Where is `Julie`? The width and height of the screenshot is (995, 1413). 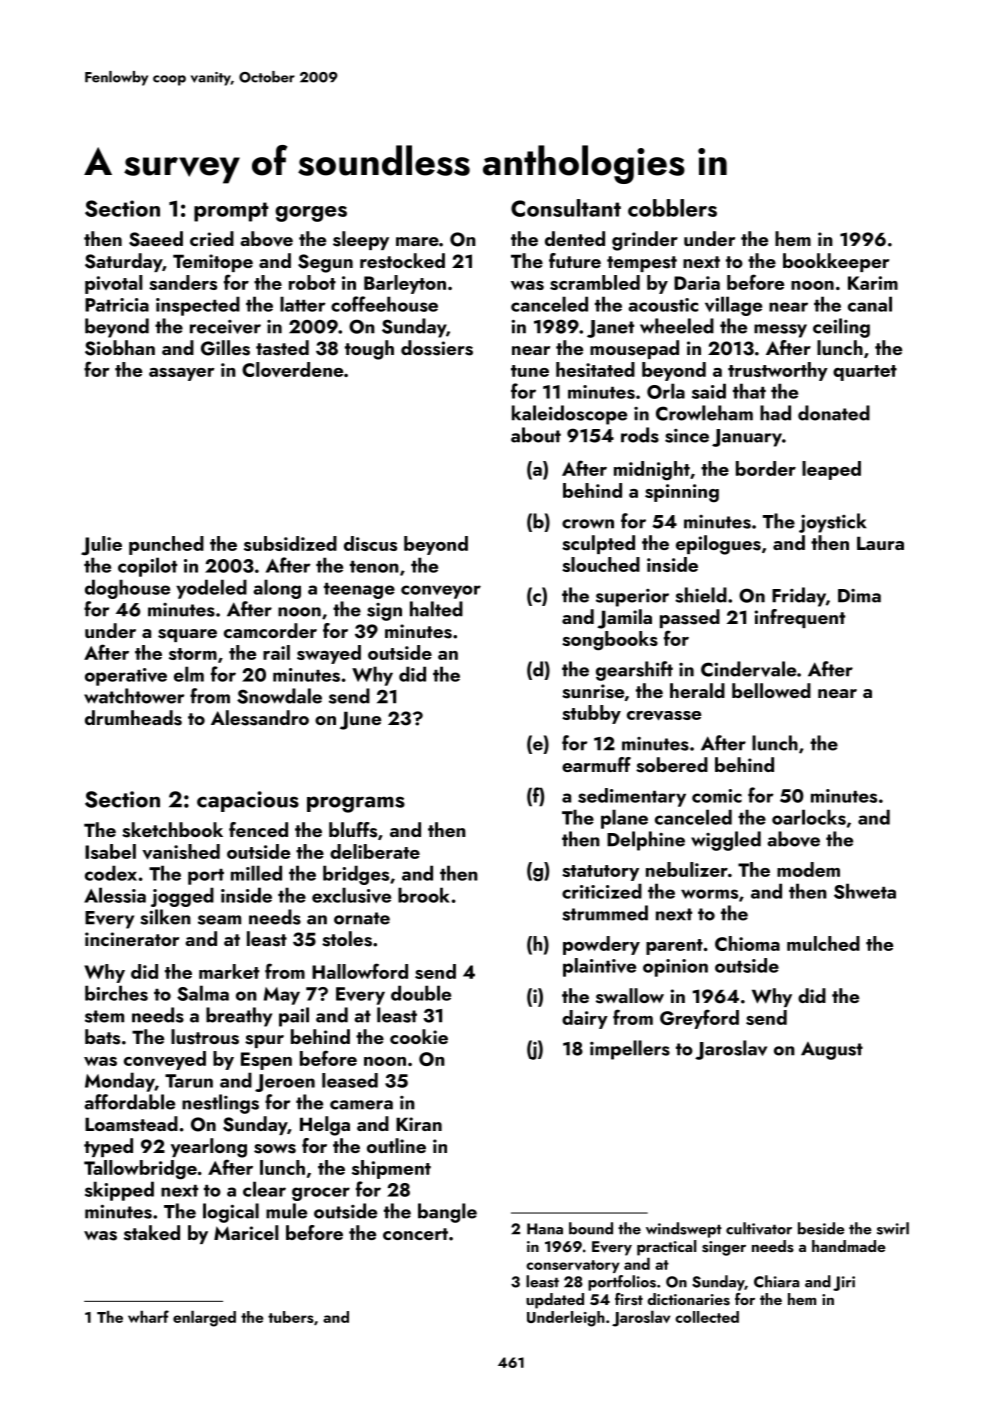
Julie is located at coordinates (101, 546).
